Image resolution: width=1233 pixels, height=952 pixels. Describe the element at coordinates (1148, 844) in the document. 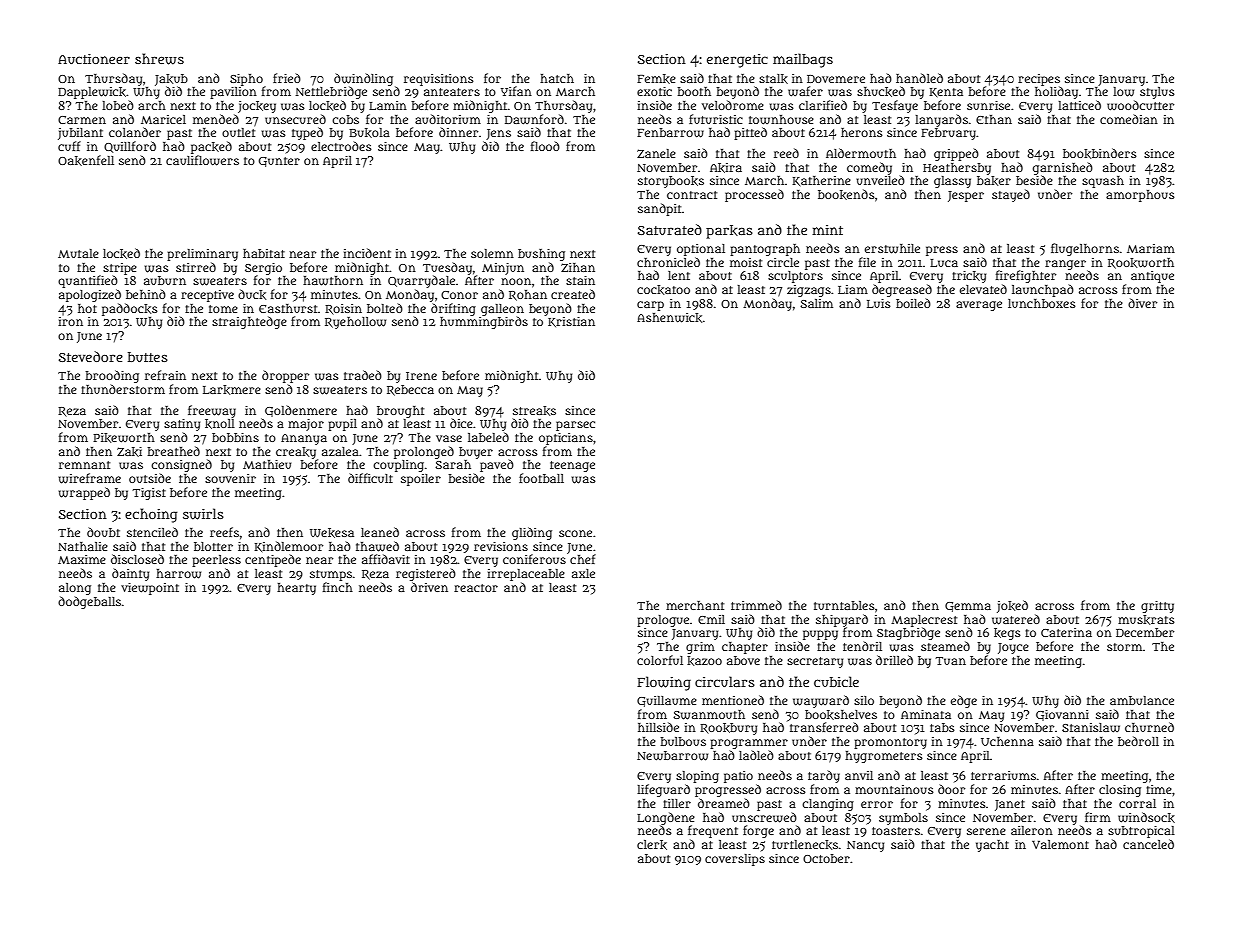

I see `canceled` at that location.
